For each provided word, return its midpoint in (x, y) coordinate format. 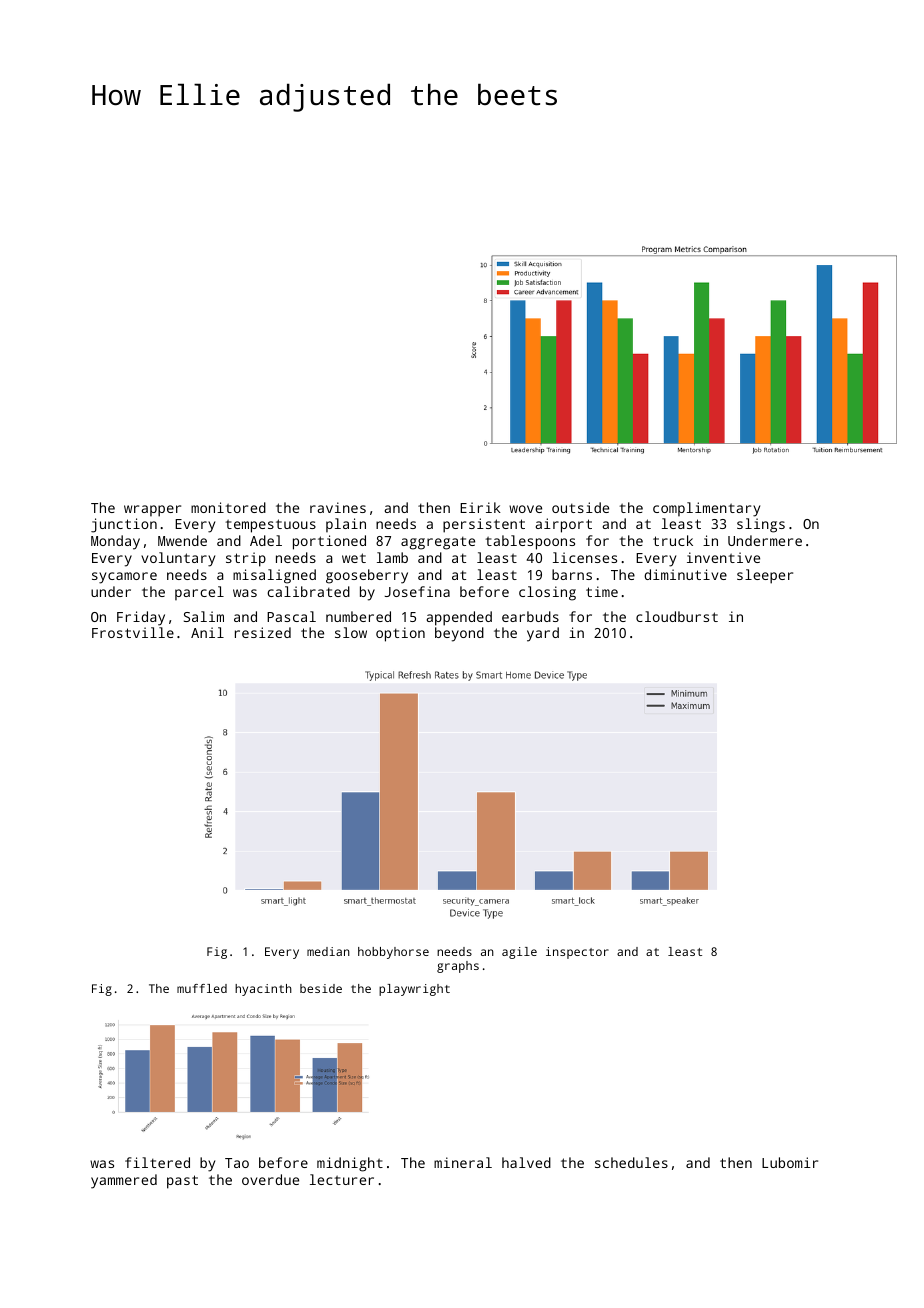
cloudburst (677, 616)
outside (580, 507)
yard (543, 634)
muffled (202, 988)
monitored (228, 507)
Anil (207, 632)
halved (526, 1162)
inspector (577, 953)
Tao (237, 1163)
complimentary (706, 509)
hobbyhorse (393, 953)
